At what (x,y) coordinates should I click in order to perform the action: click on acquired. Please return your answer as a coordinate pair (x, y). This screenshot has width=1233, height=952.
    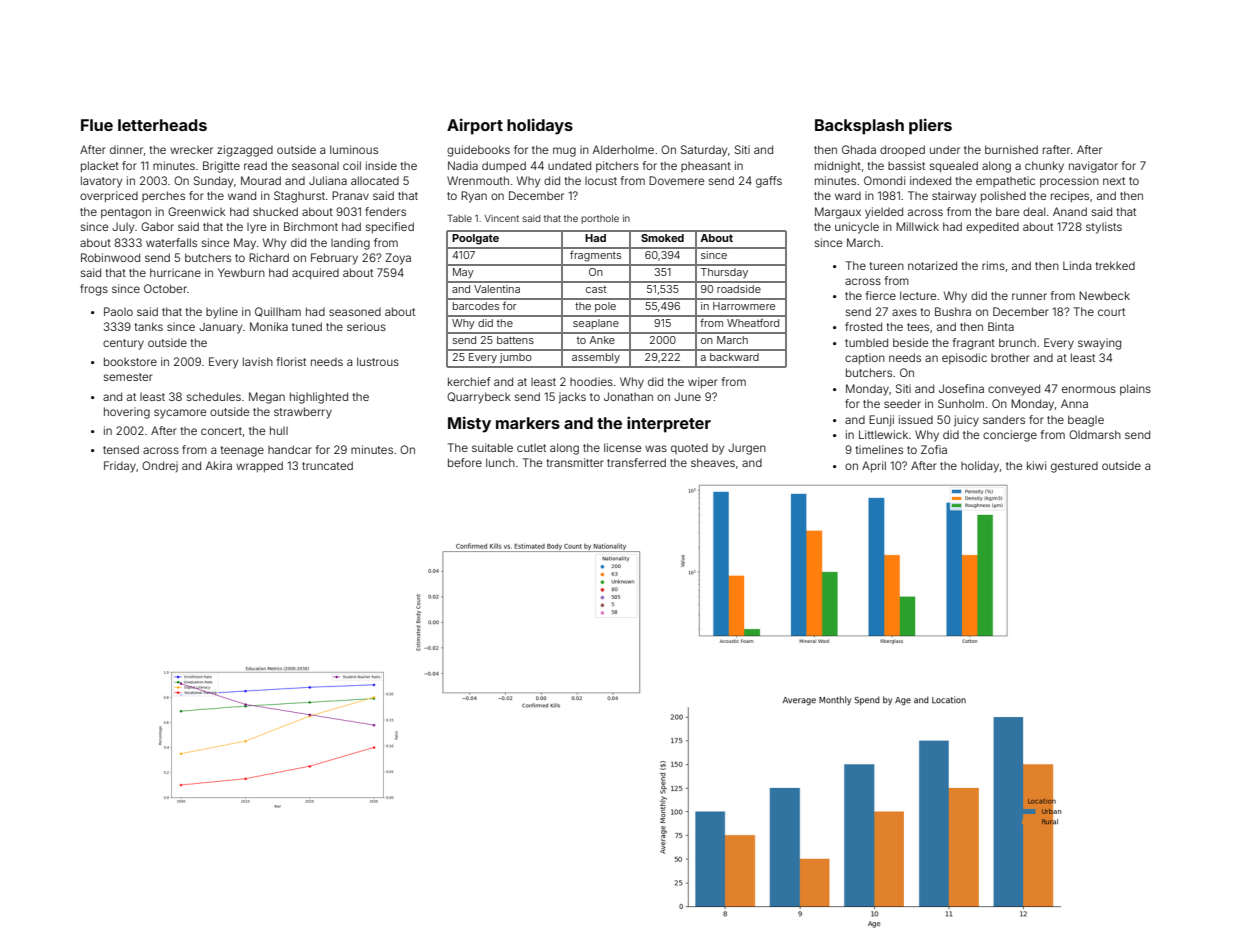
    Looking at the image, I should click on (315, 273).
